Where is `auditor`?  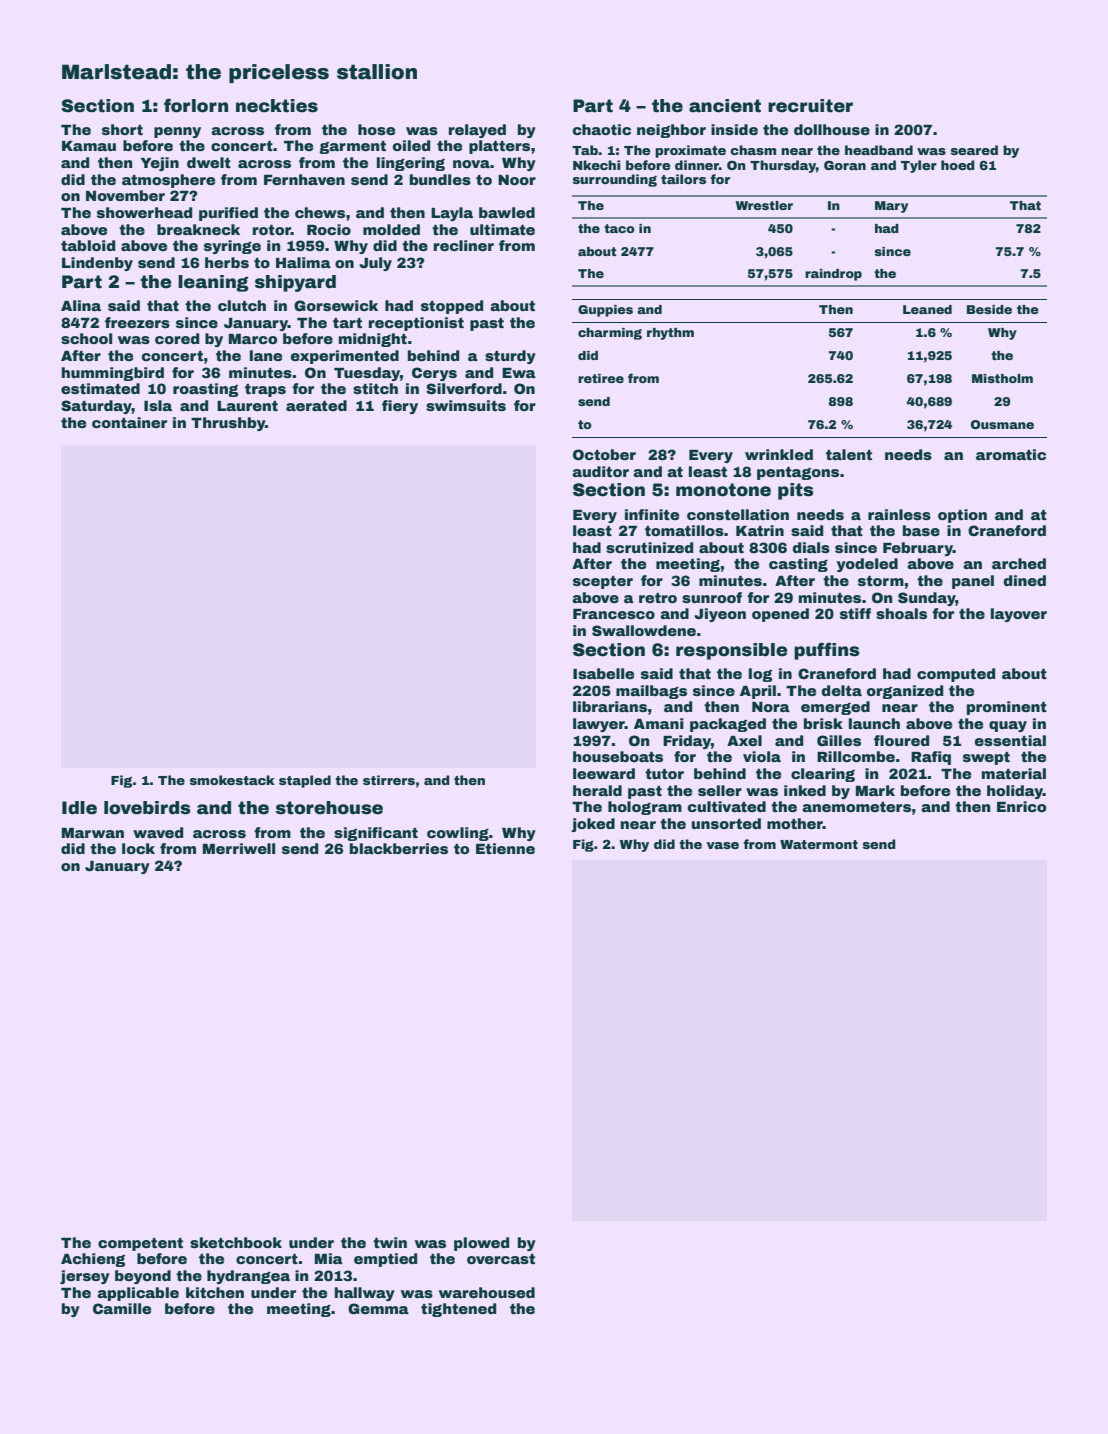
auditor is located at coordinates (600, 471).
